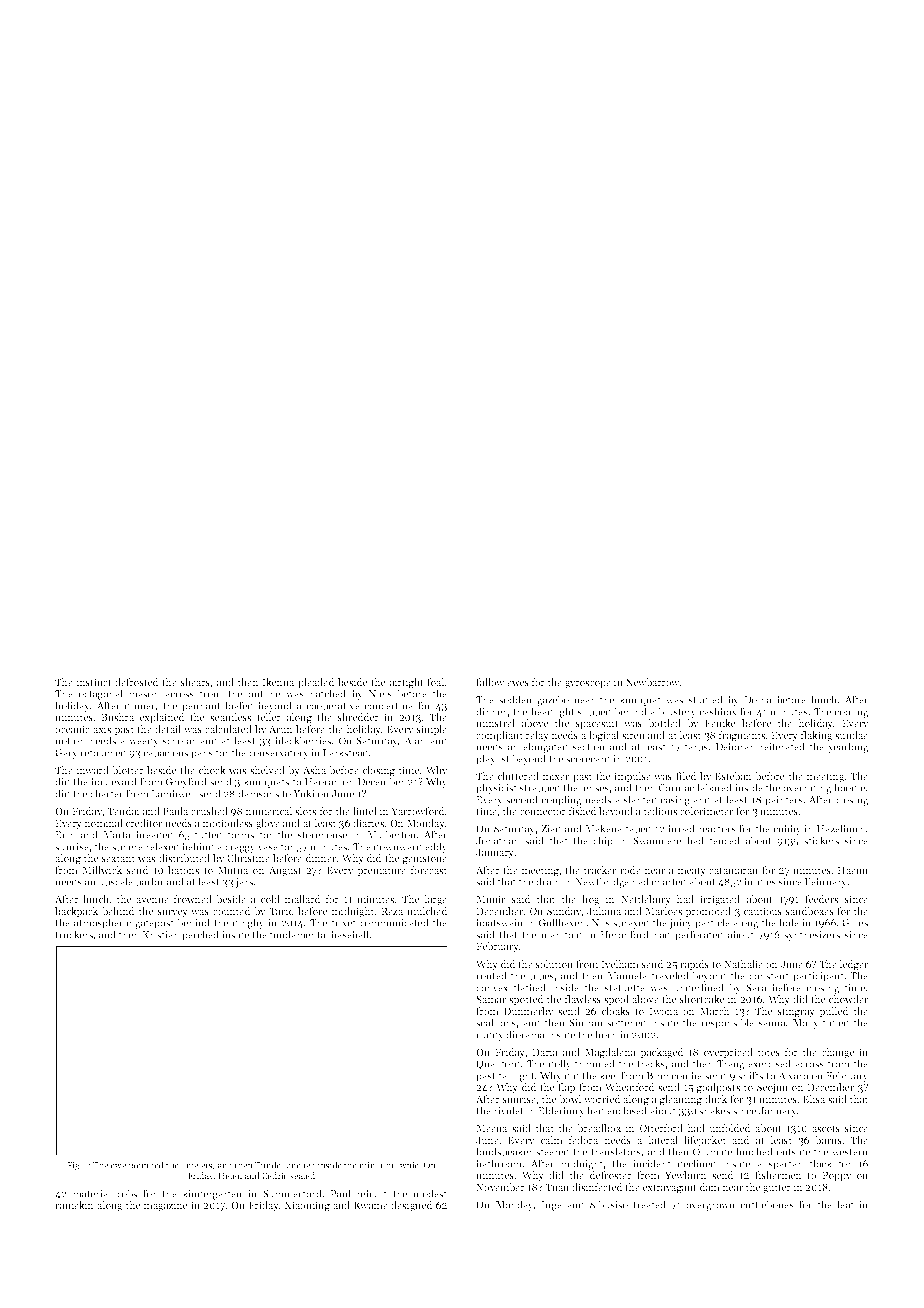 This image has width=924, height=1308. Describe the element at coordinates (490, 899) in the image. I see `Munir` at that location.
